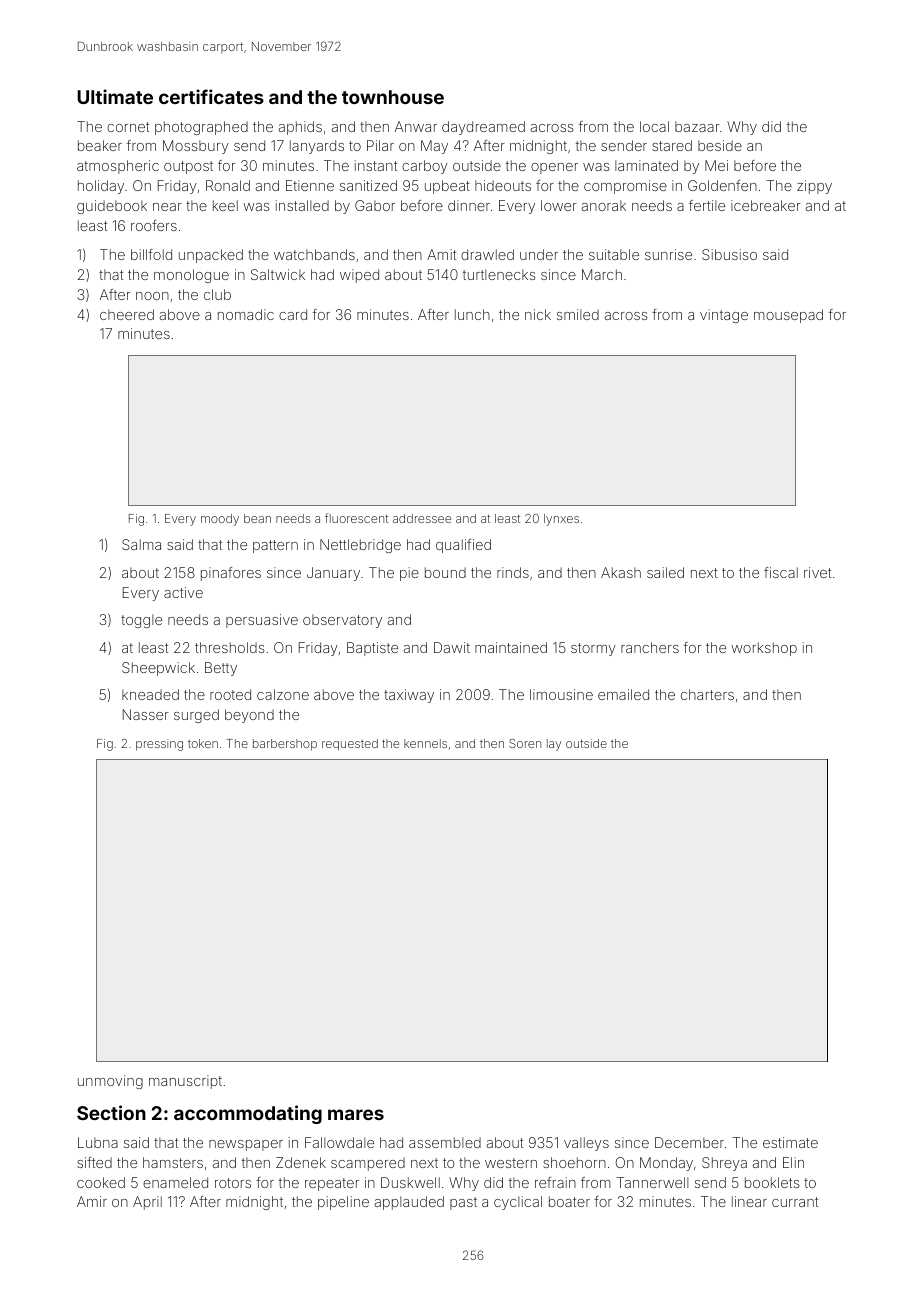 The height and width of the document is (1308, 924). What do you see at coordinates (393, 97) in the document?
I see `townhouse` at bounding box center [393, 97].
